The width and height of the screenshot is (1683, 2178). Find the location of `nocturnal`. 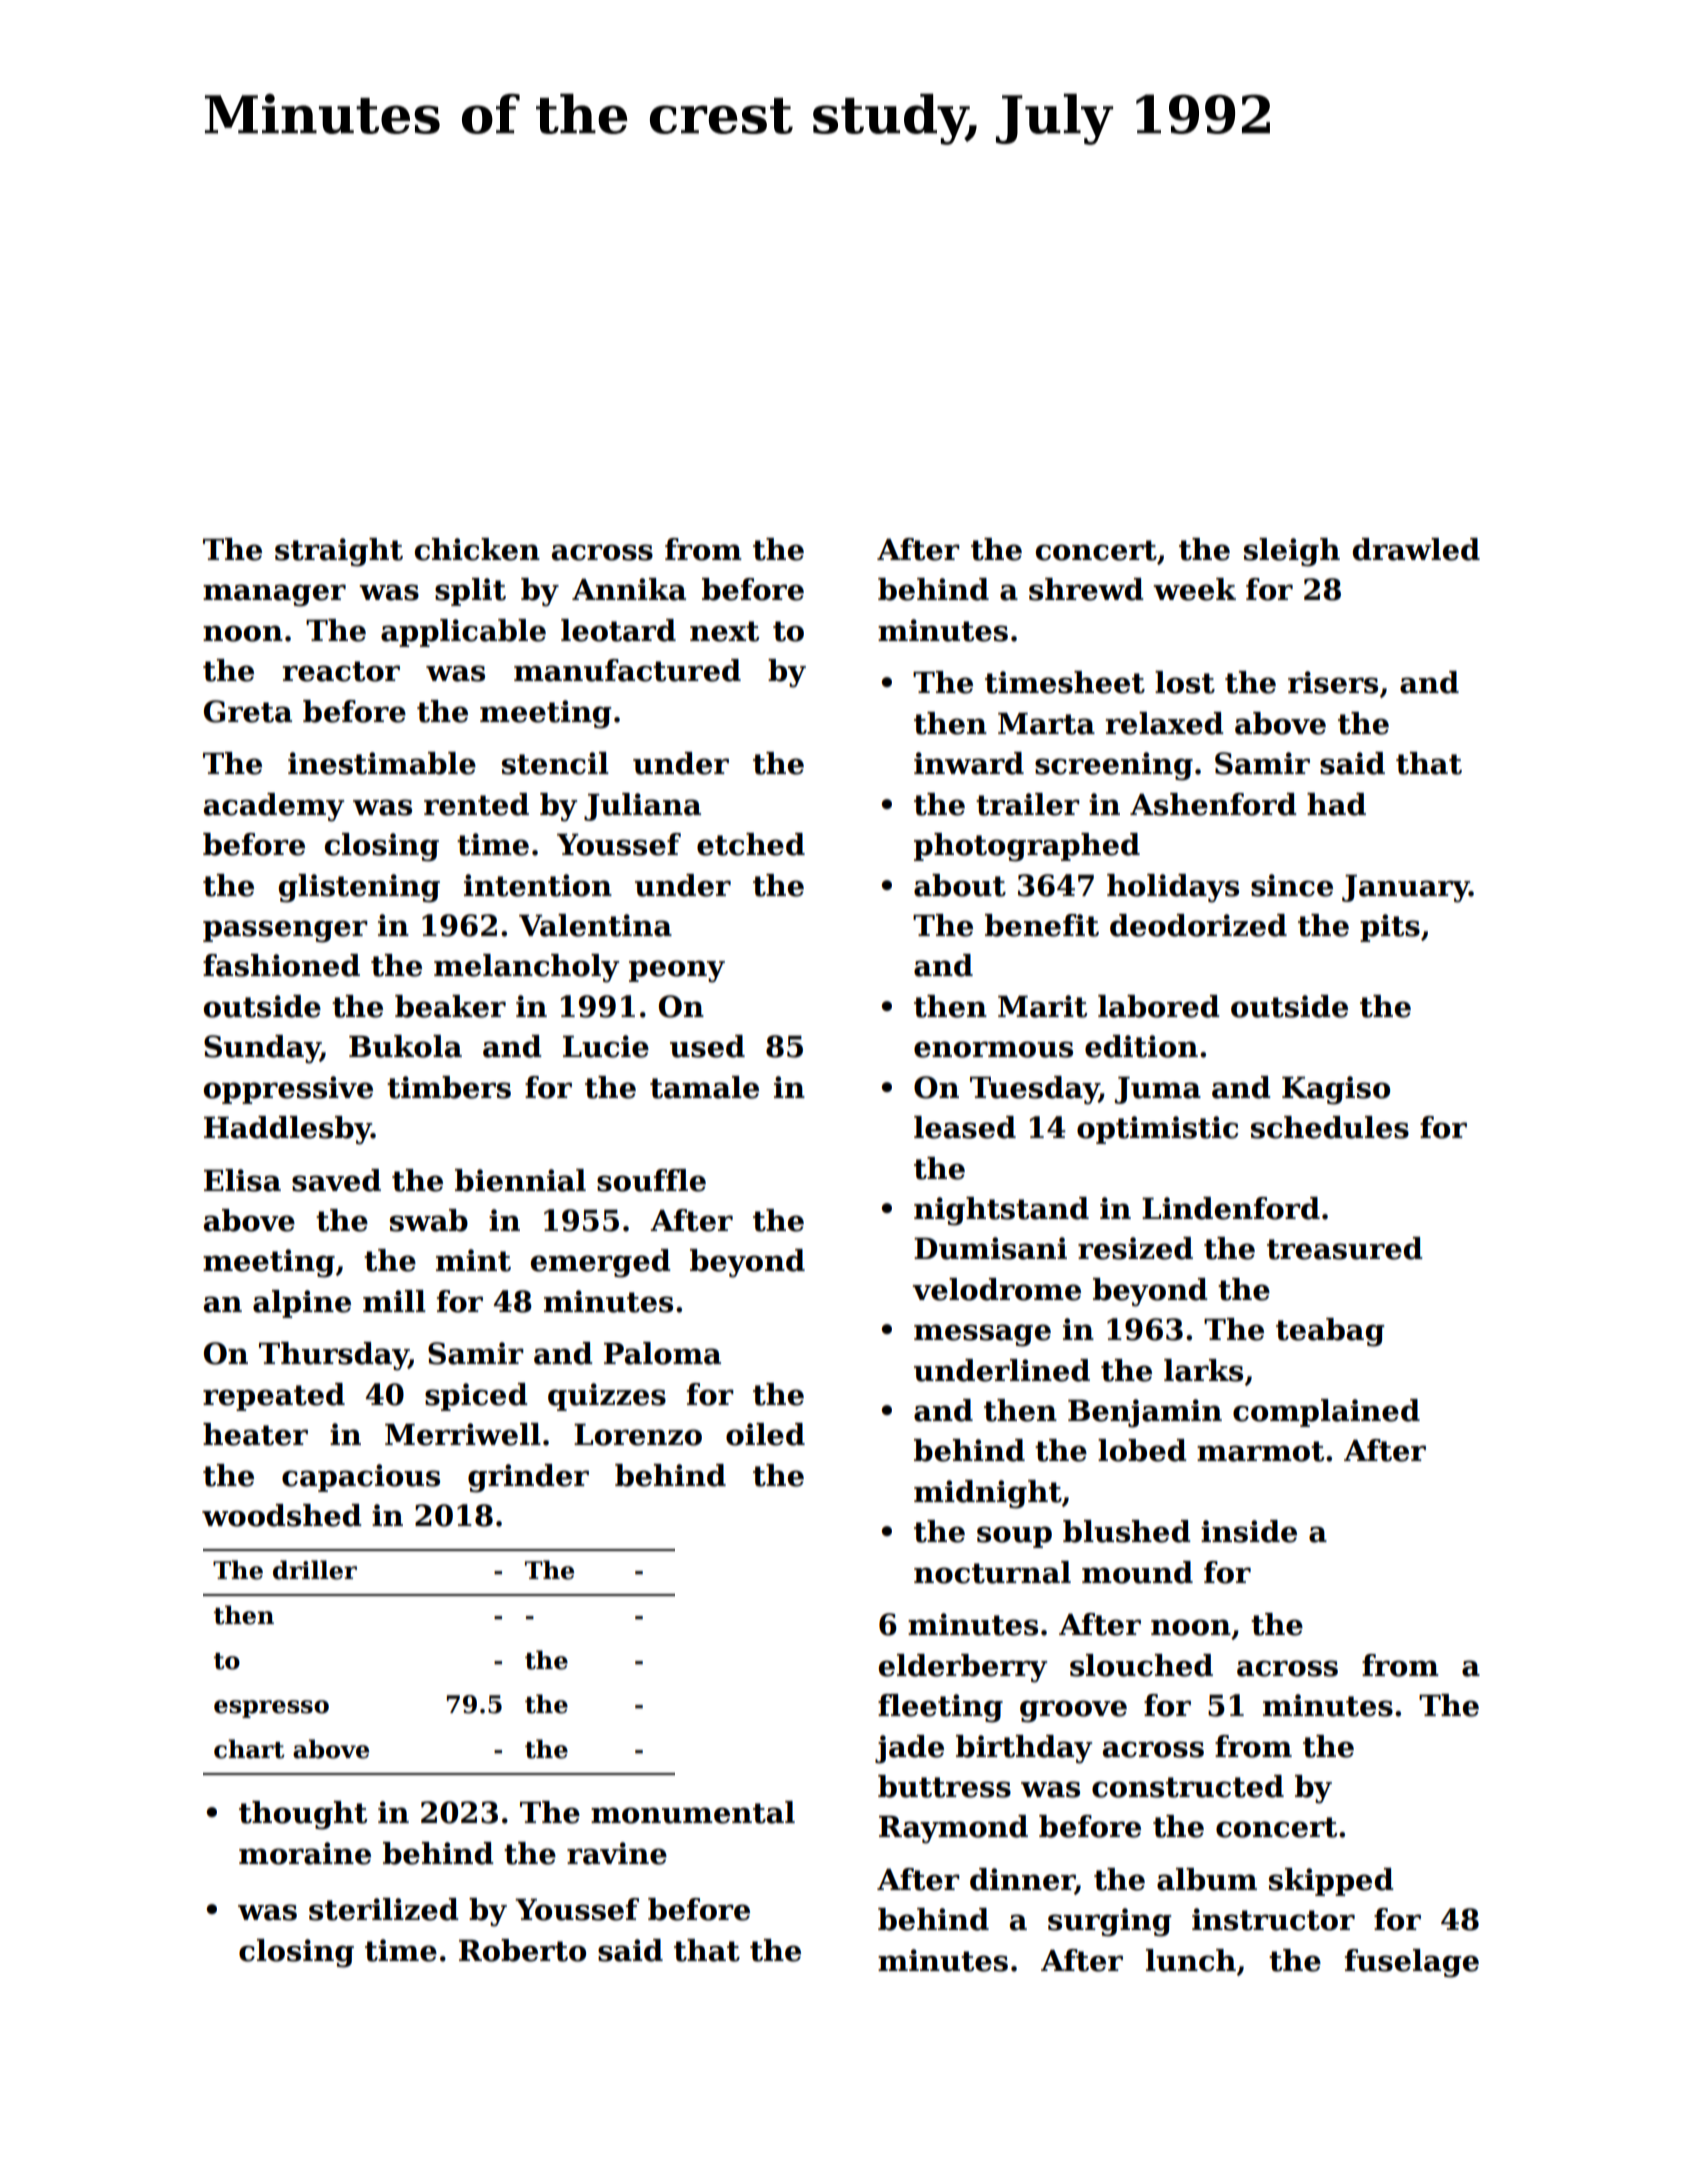

nocturnal is located at coordinates (992, 1572).
